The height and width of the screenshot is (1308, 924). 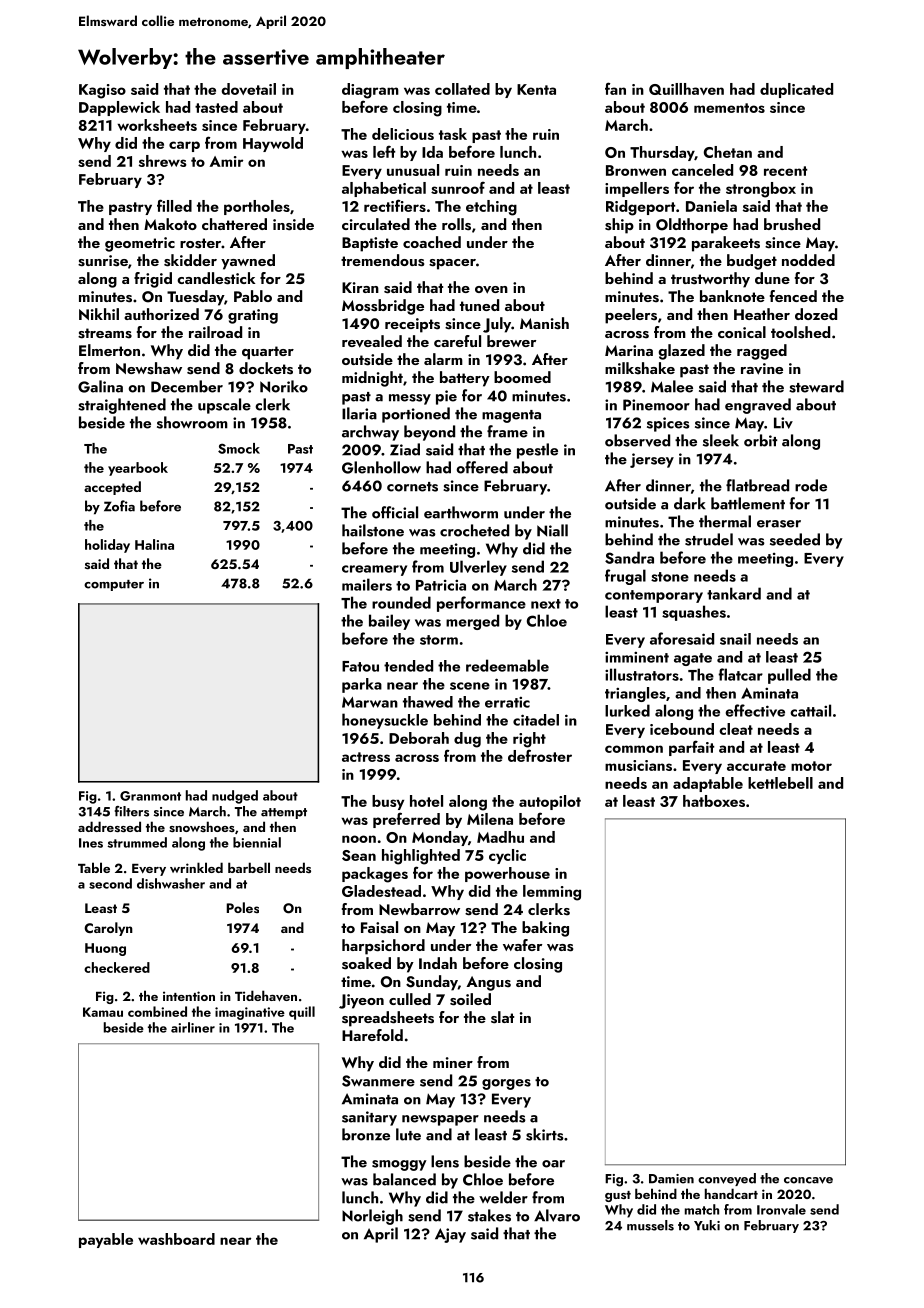 I want to click on tended, so click(x=408, y=666).
